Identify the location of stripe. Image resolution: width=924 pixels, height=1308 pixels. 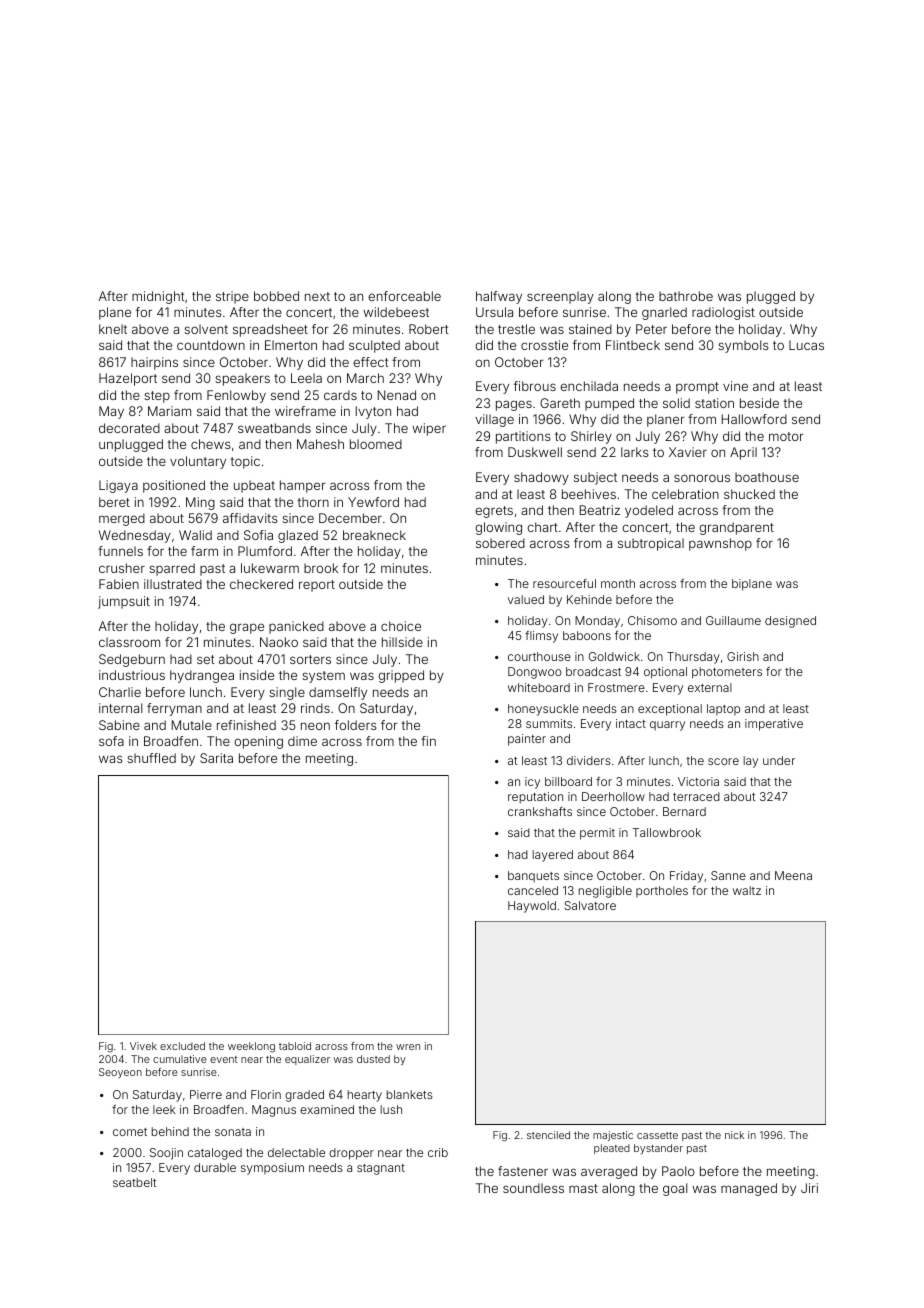
(232, 297).
